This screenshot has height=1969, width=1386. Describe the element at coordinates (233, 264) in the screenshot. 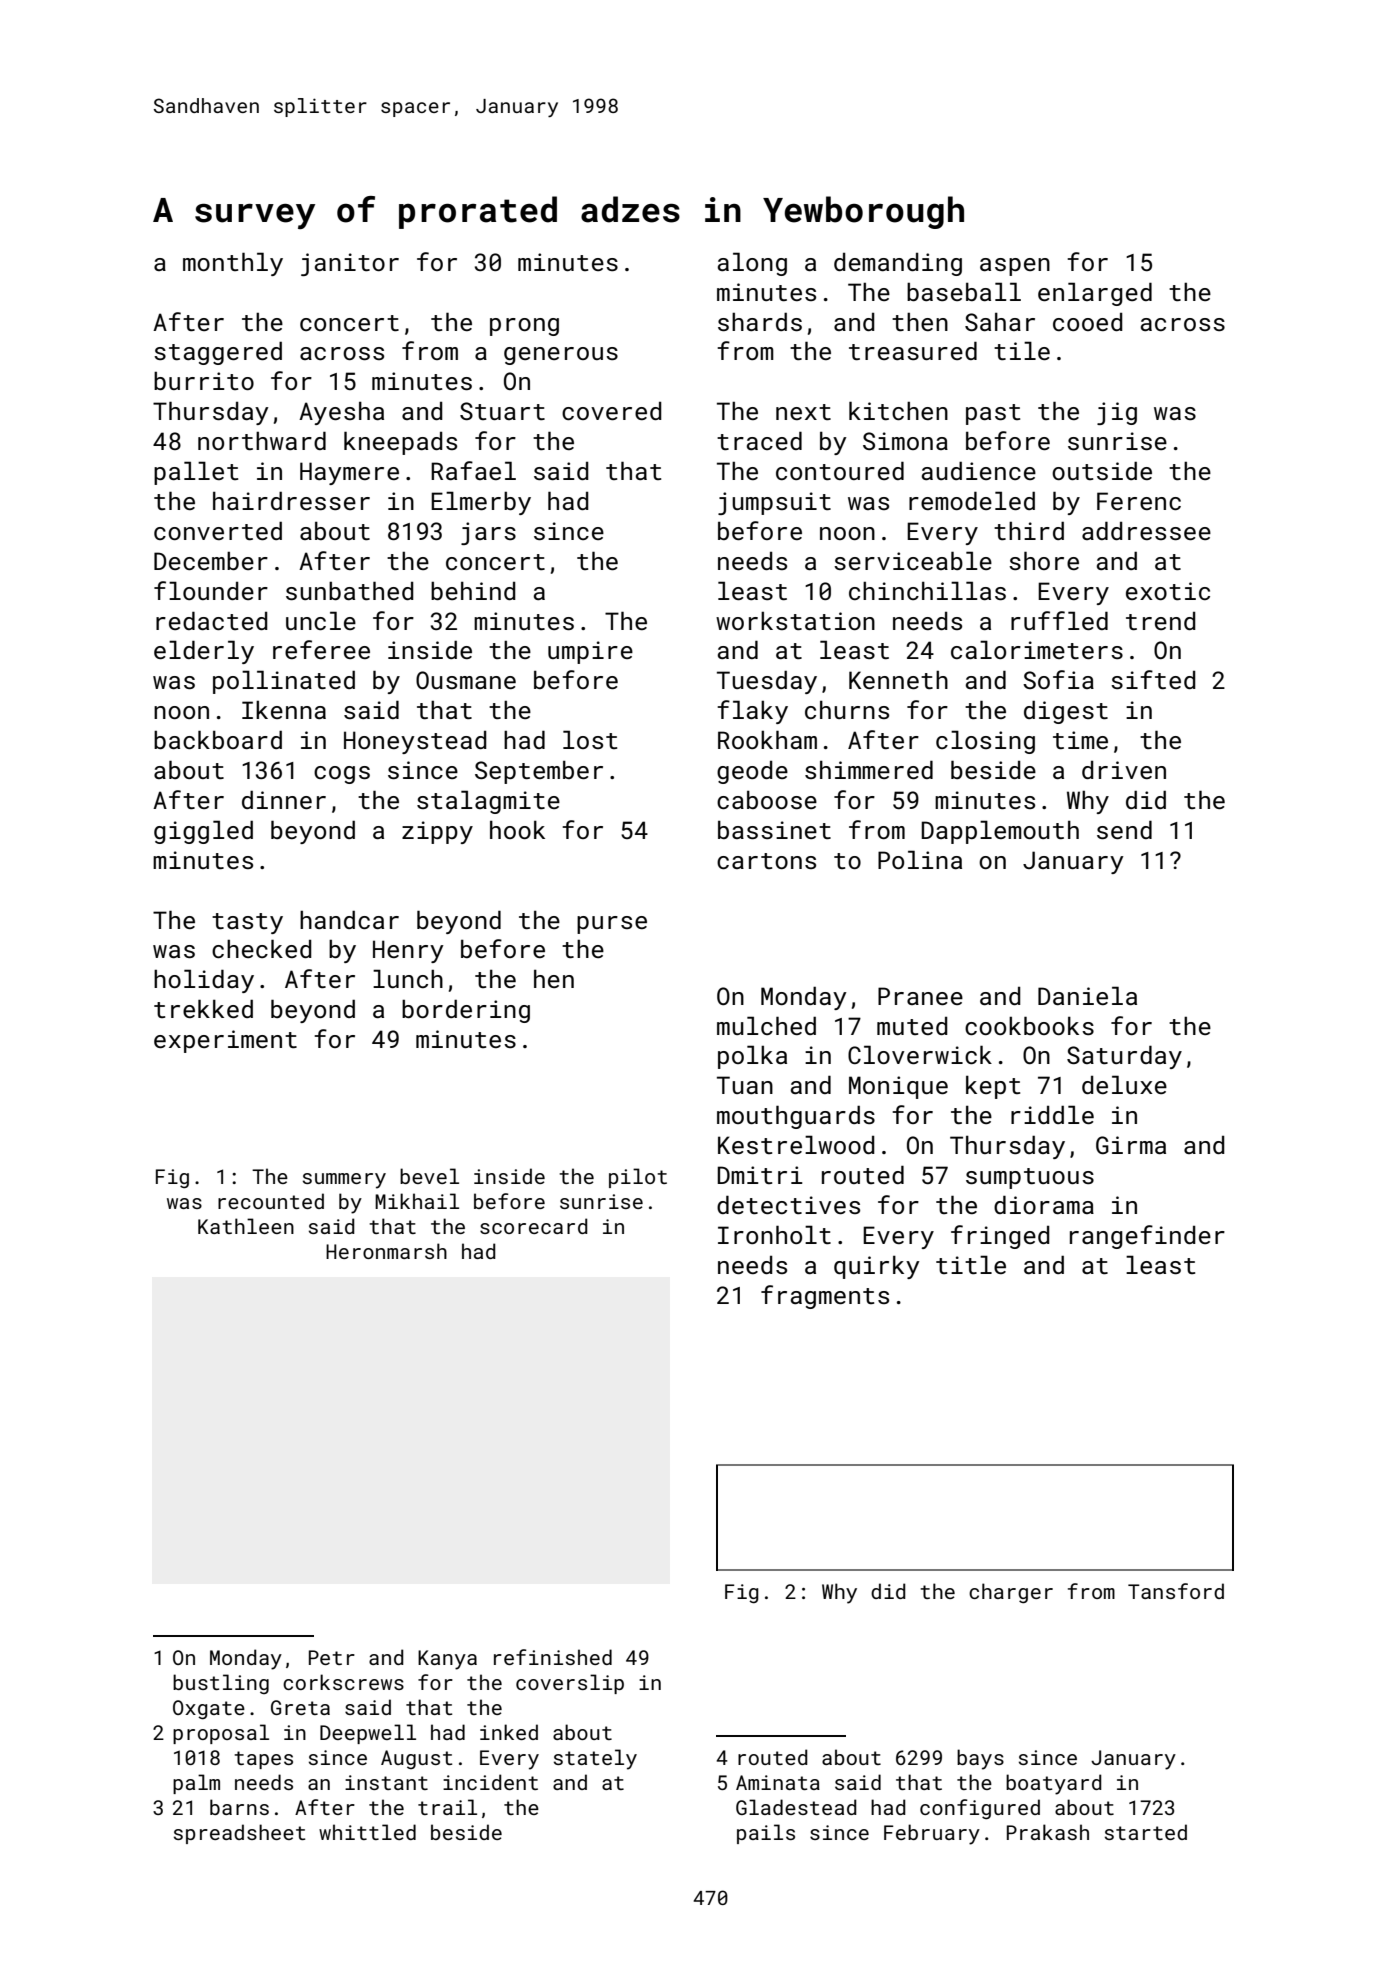

I see `monthly` at that location.
